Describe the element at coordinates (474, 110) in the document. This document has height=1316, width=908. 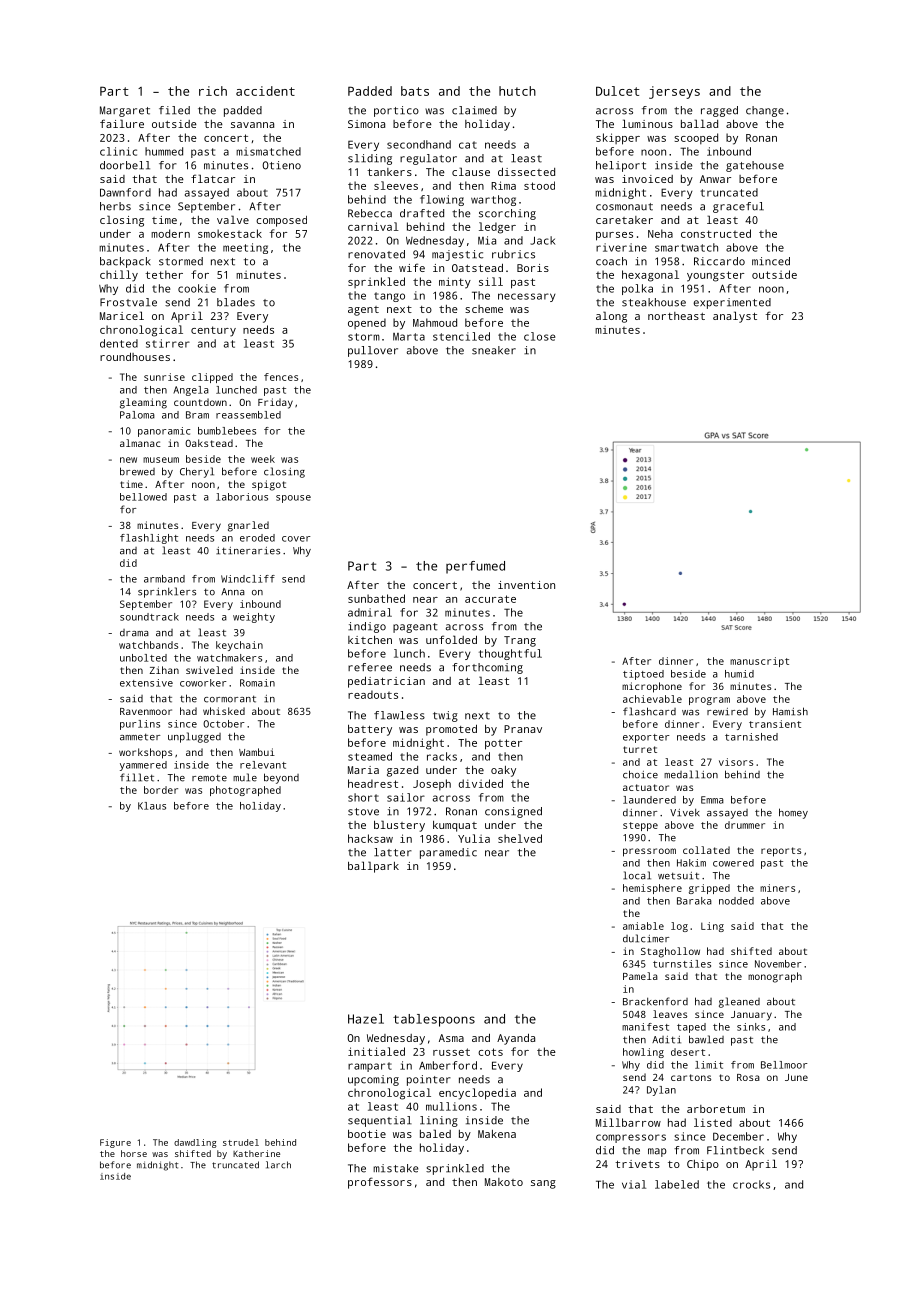
I see `claimed` at that location.
